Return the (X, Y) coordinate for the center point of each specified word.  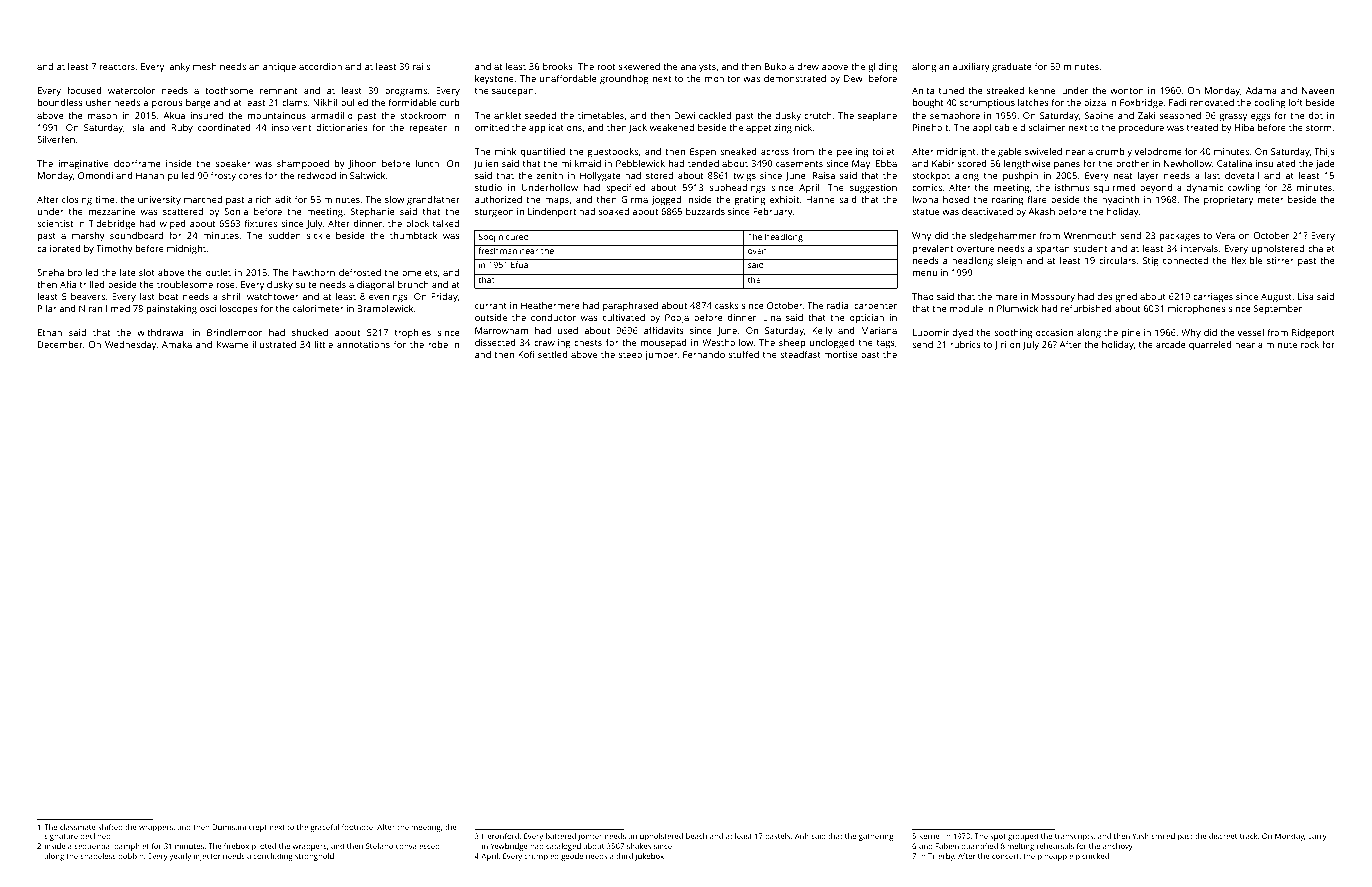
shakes (639, 846)
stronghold (314, 857)
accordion (320, 66)
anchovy (1118, 847)
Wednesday (130, 345)
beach (696, 836)
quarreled (1210, 345)
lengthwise (1027, 164)
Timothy (114, 250)
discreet (1223, 836)
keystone (494, 79)
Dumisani (229, 827)
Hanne (820, 199)
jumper (661, 356)
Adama (1261, 90)
